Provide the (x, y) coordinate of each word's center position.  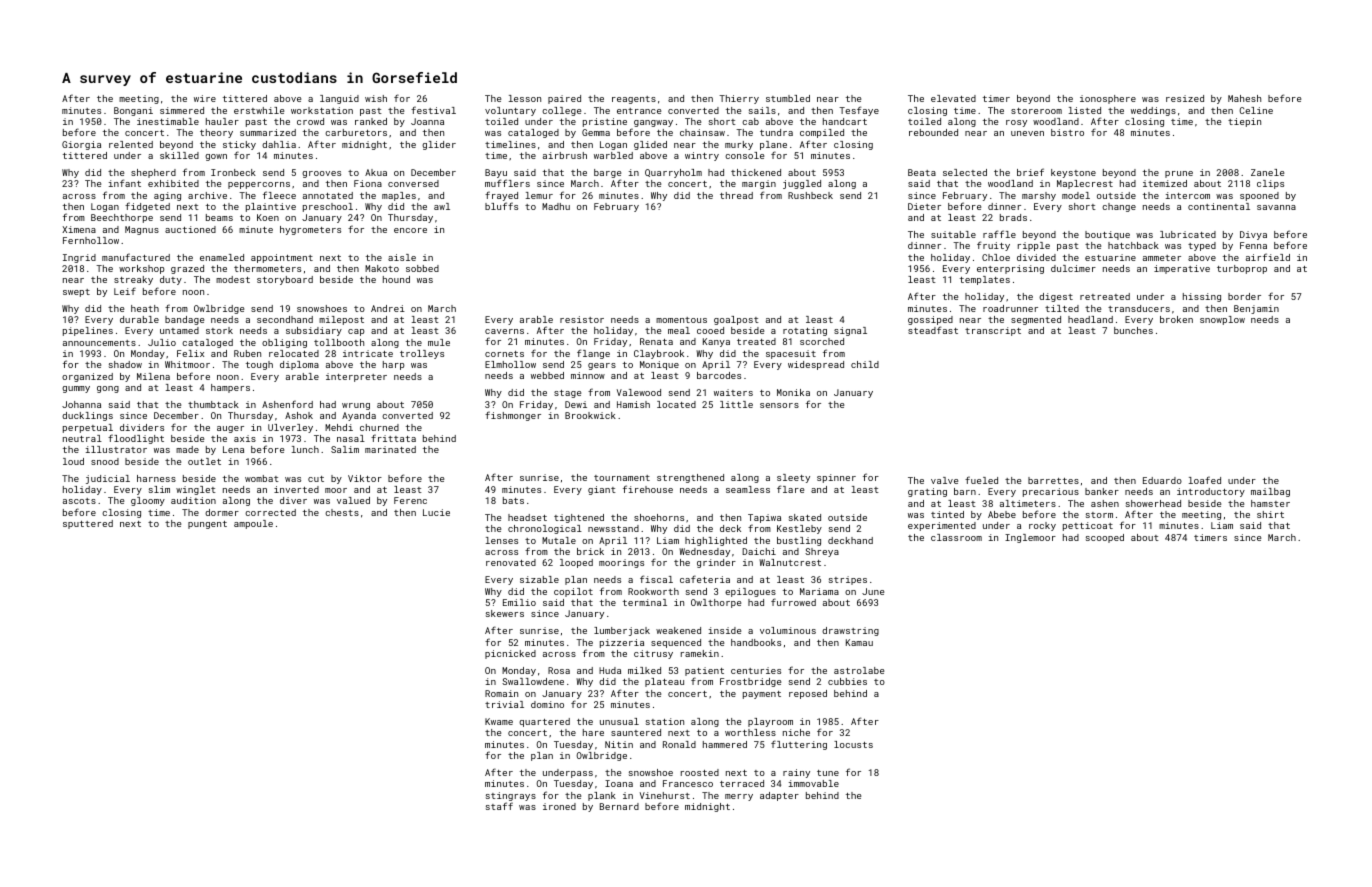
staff (499, 806)
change (1119, 207)
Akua (376, 172)
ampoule (253, 524)
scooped (1105, 538)
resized (1185, 98)
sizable (539, 579)
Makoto (382, 268)
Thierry (739, 99)
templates (985, 280)
